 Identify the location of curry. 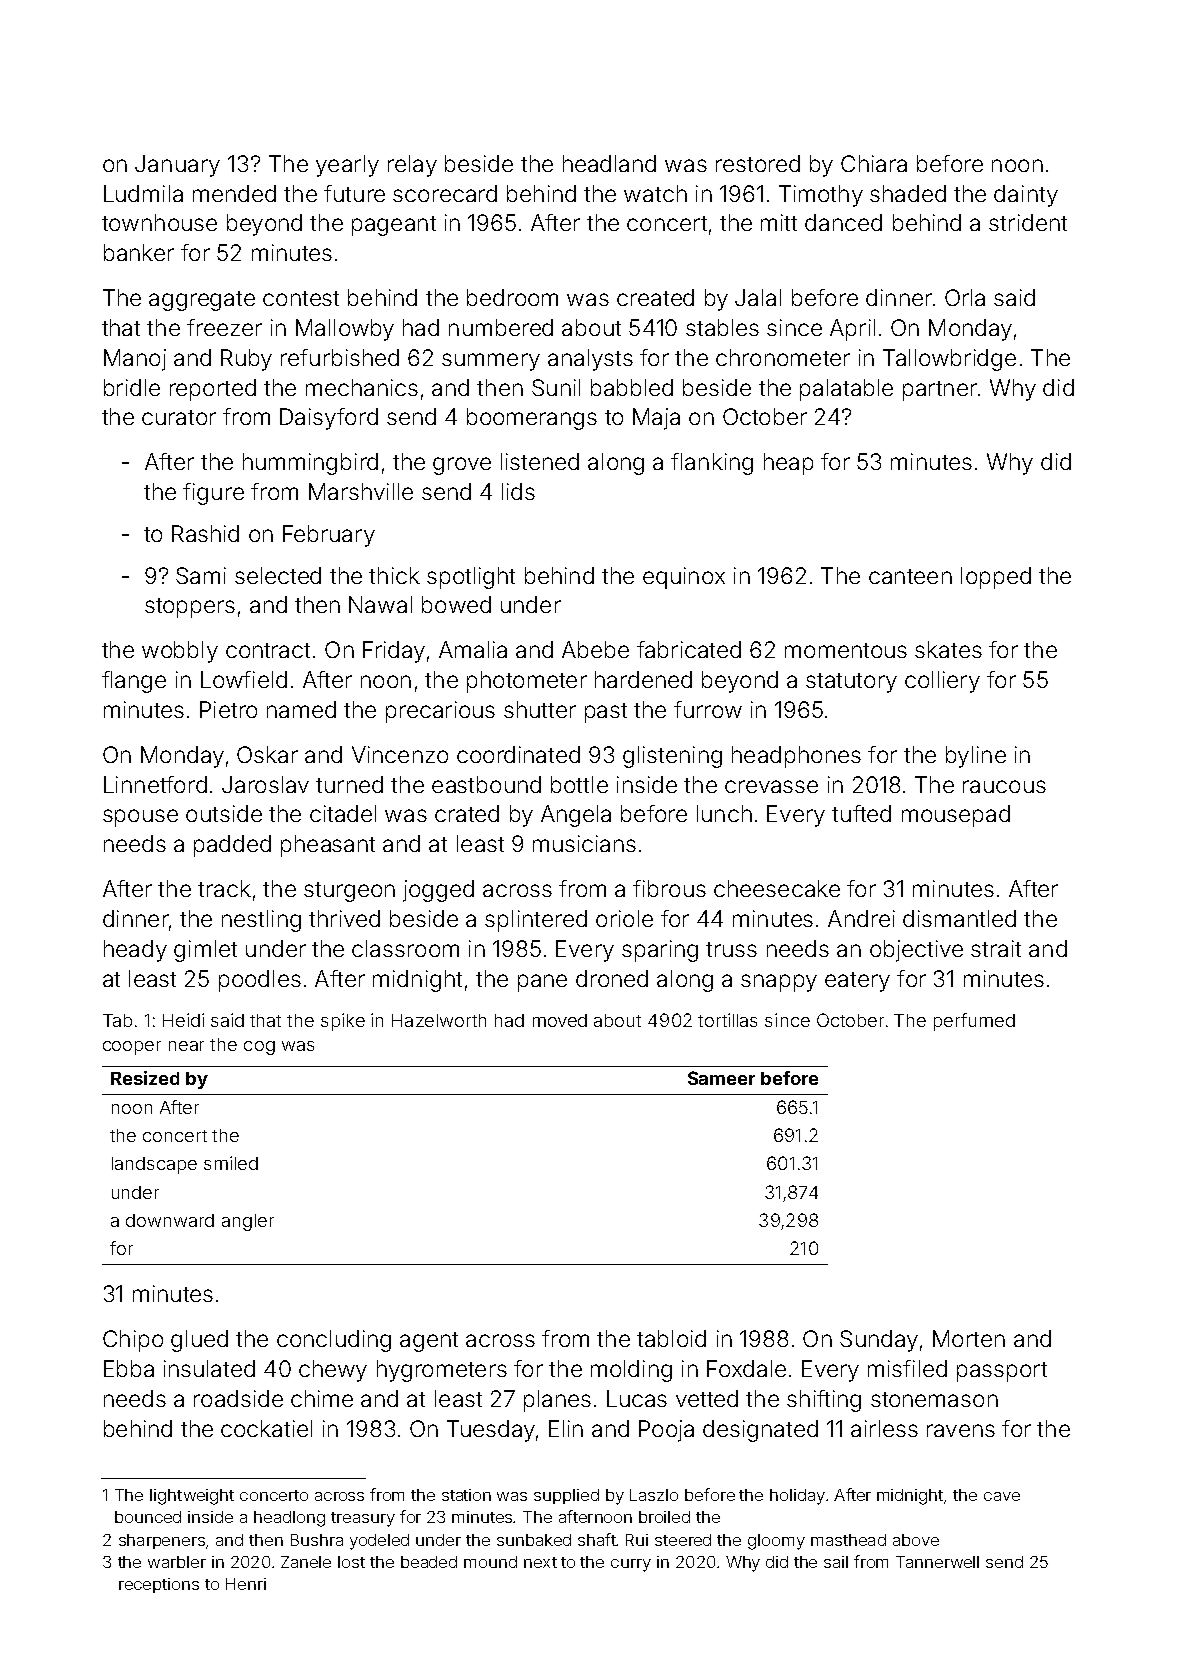
(631, 1565).
